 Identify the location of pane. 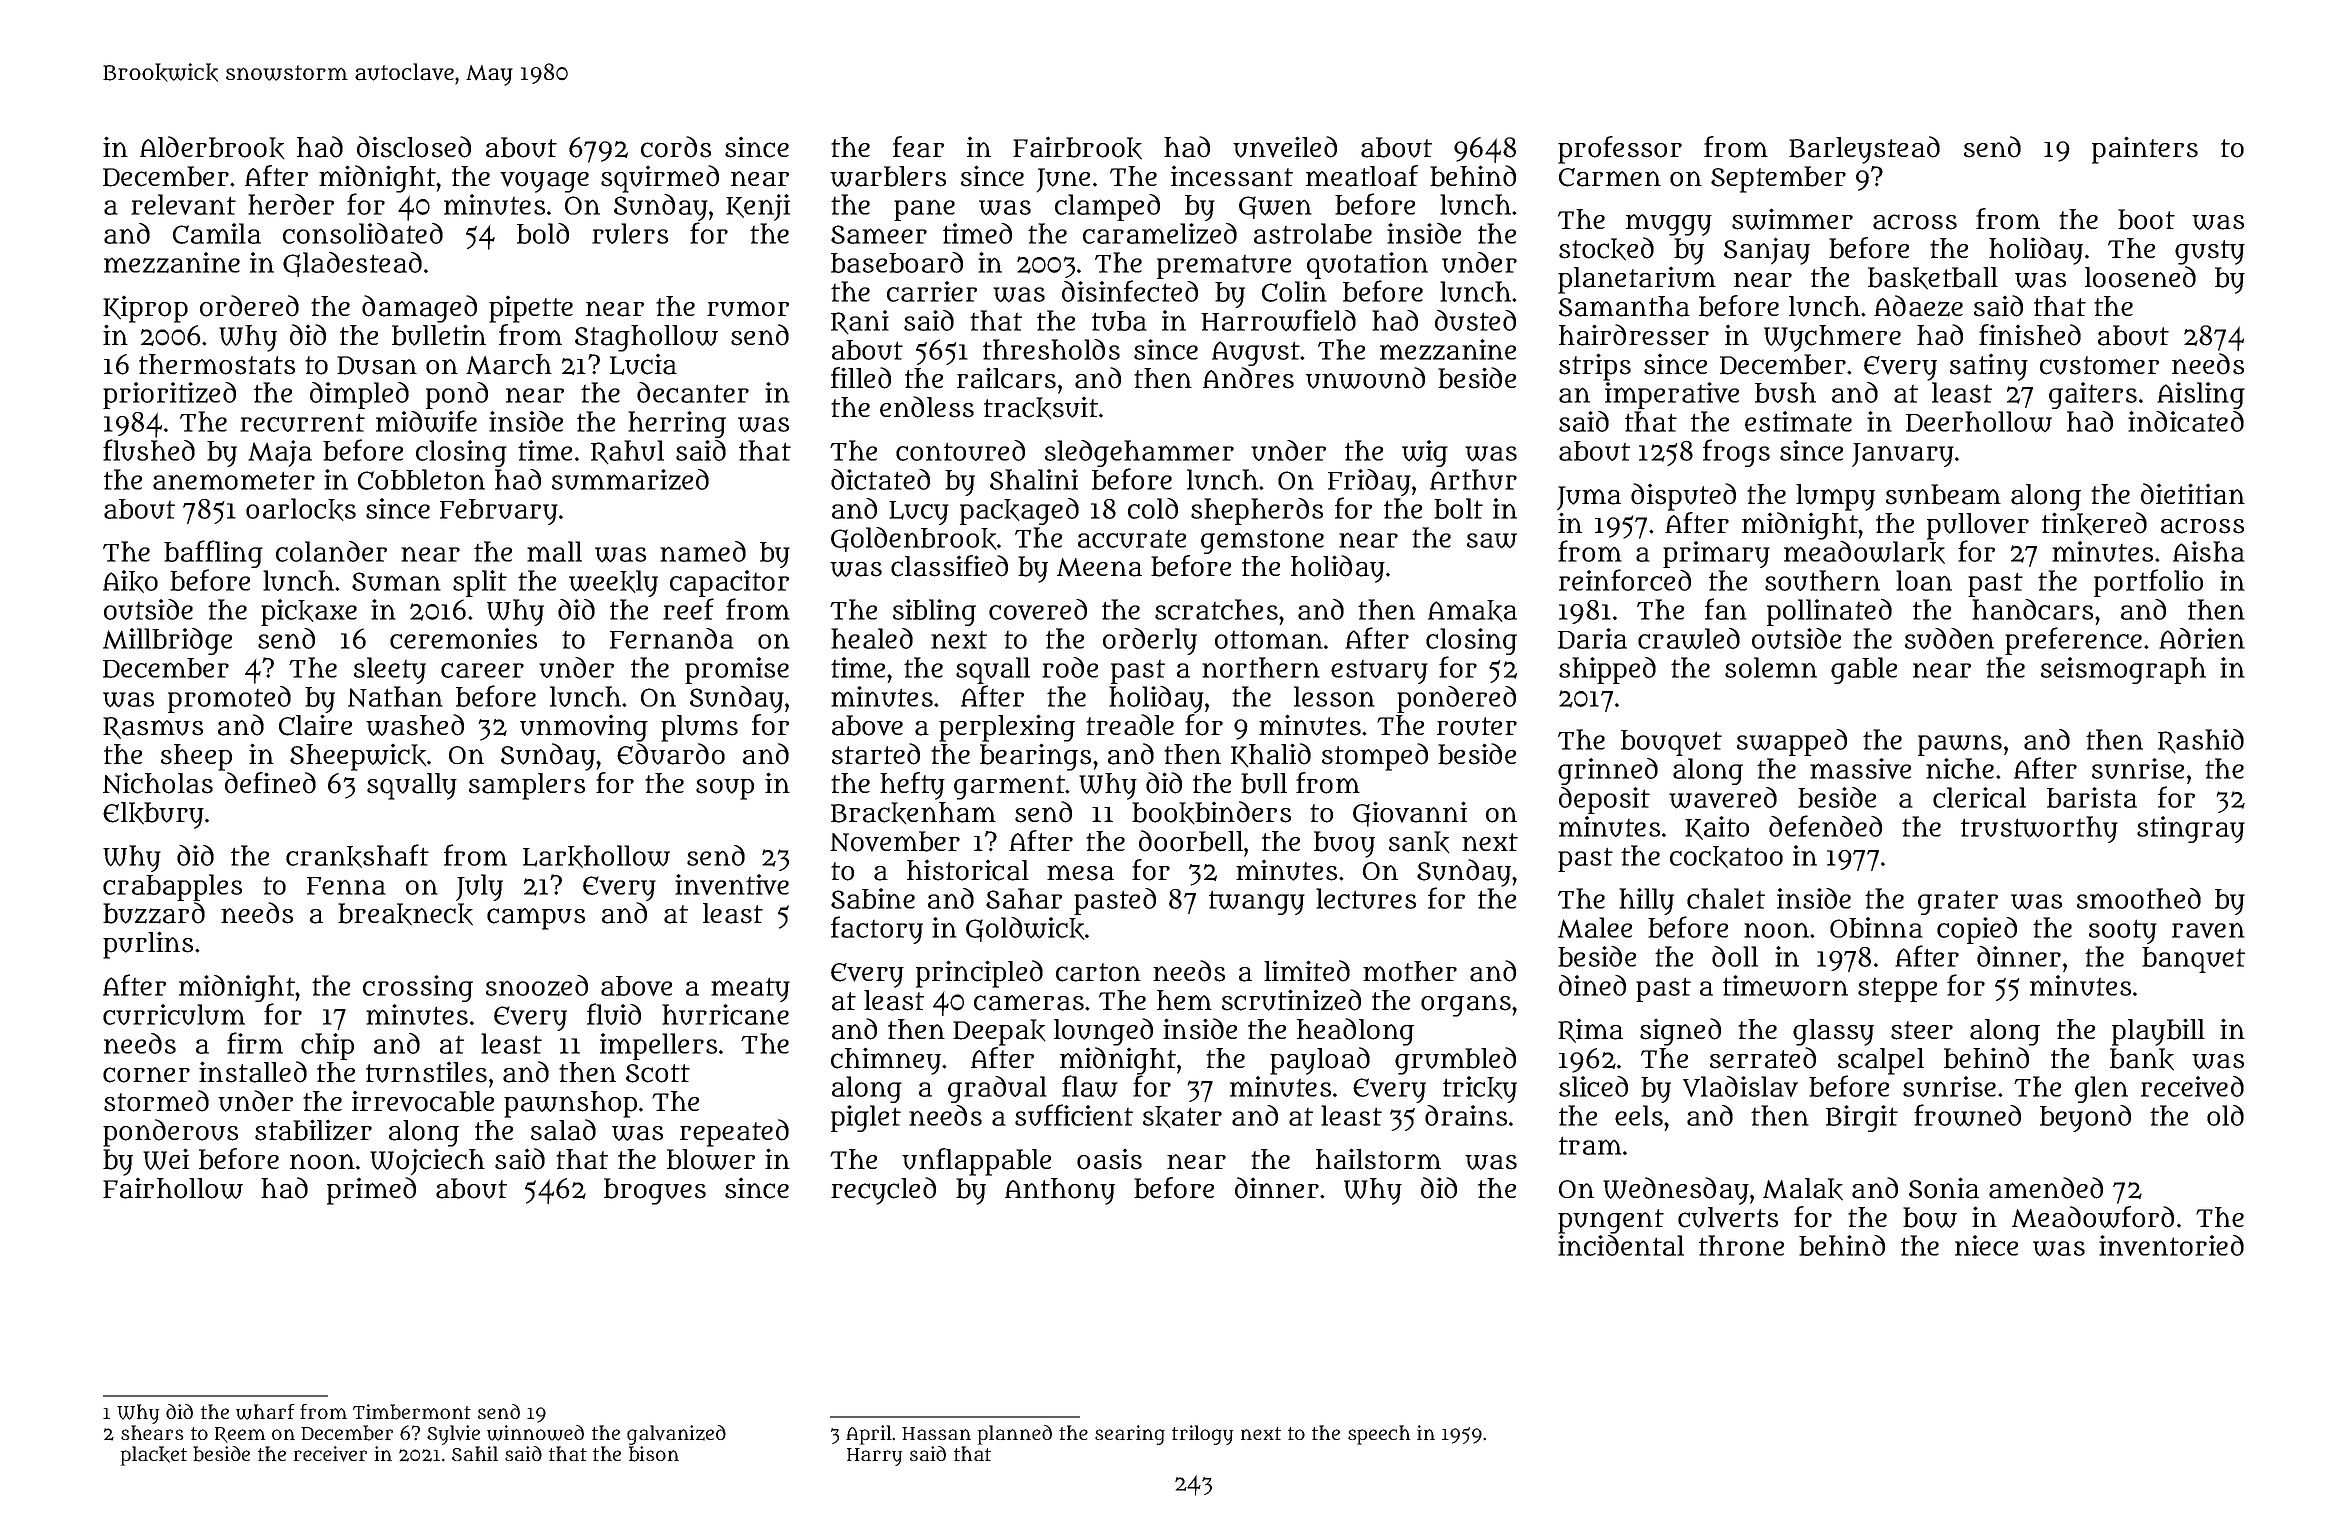
(924, 210).
